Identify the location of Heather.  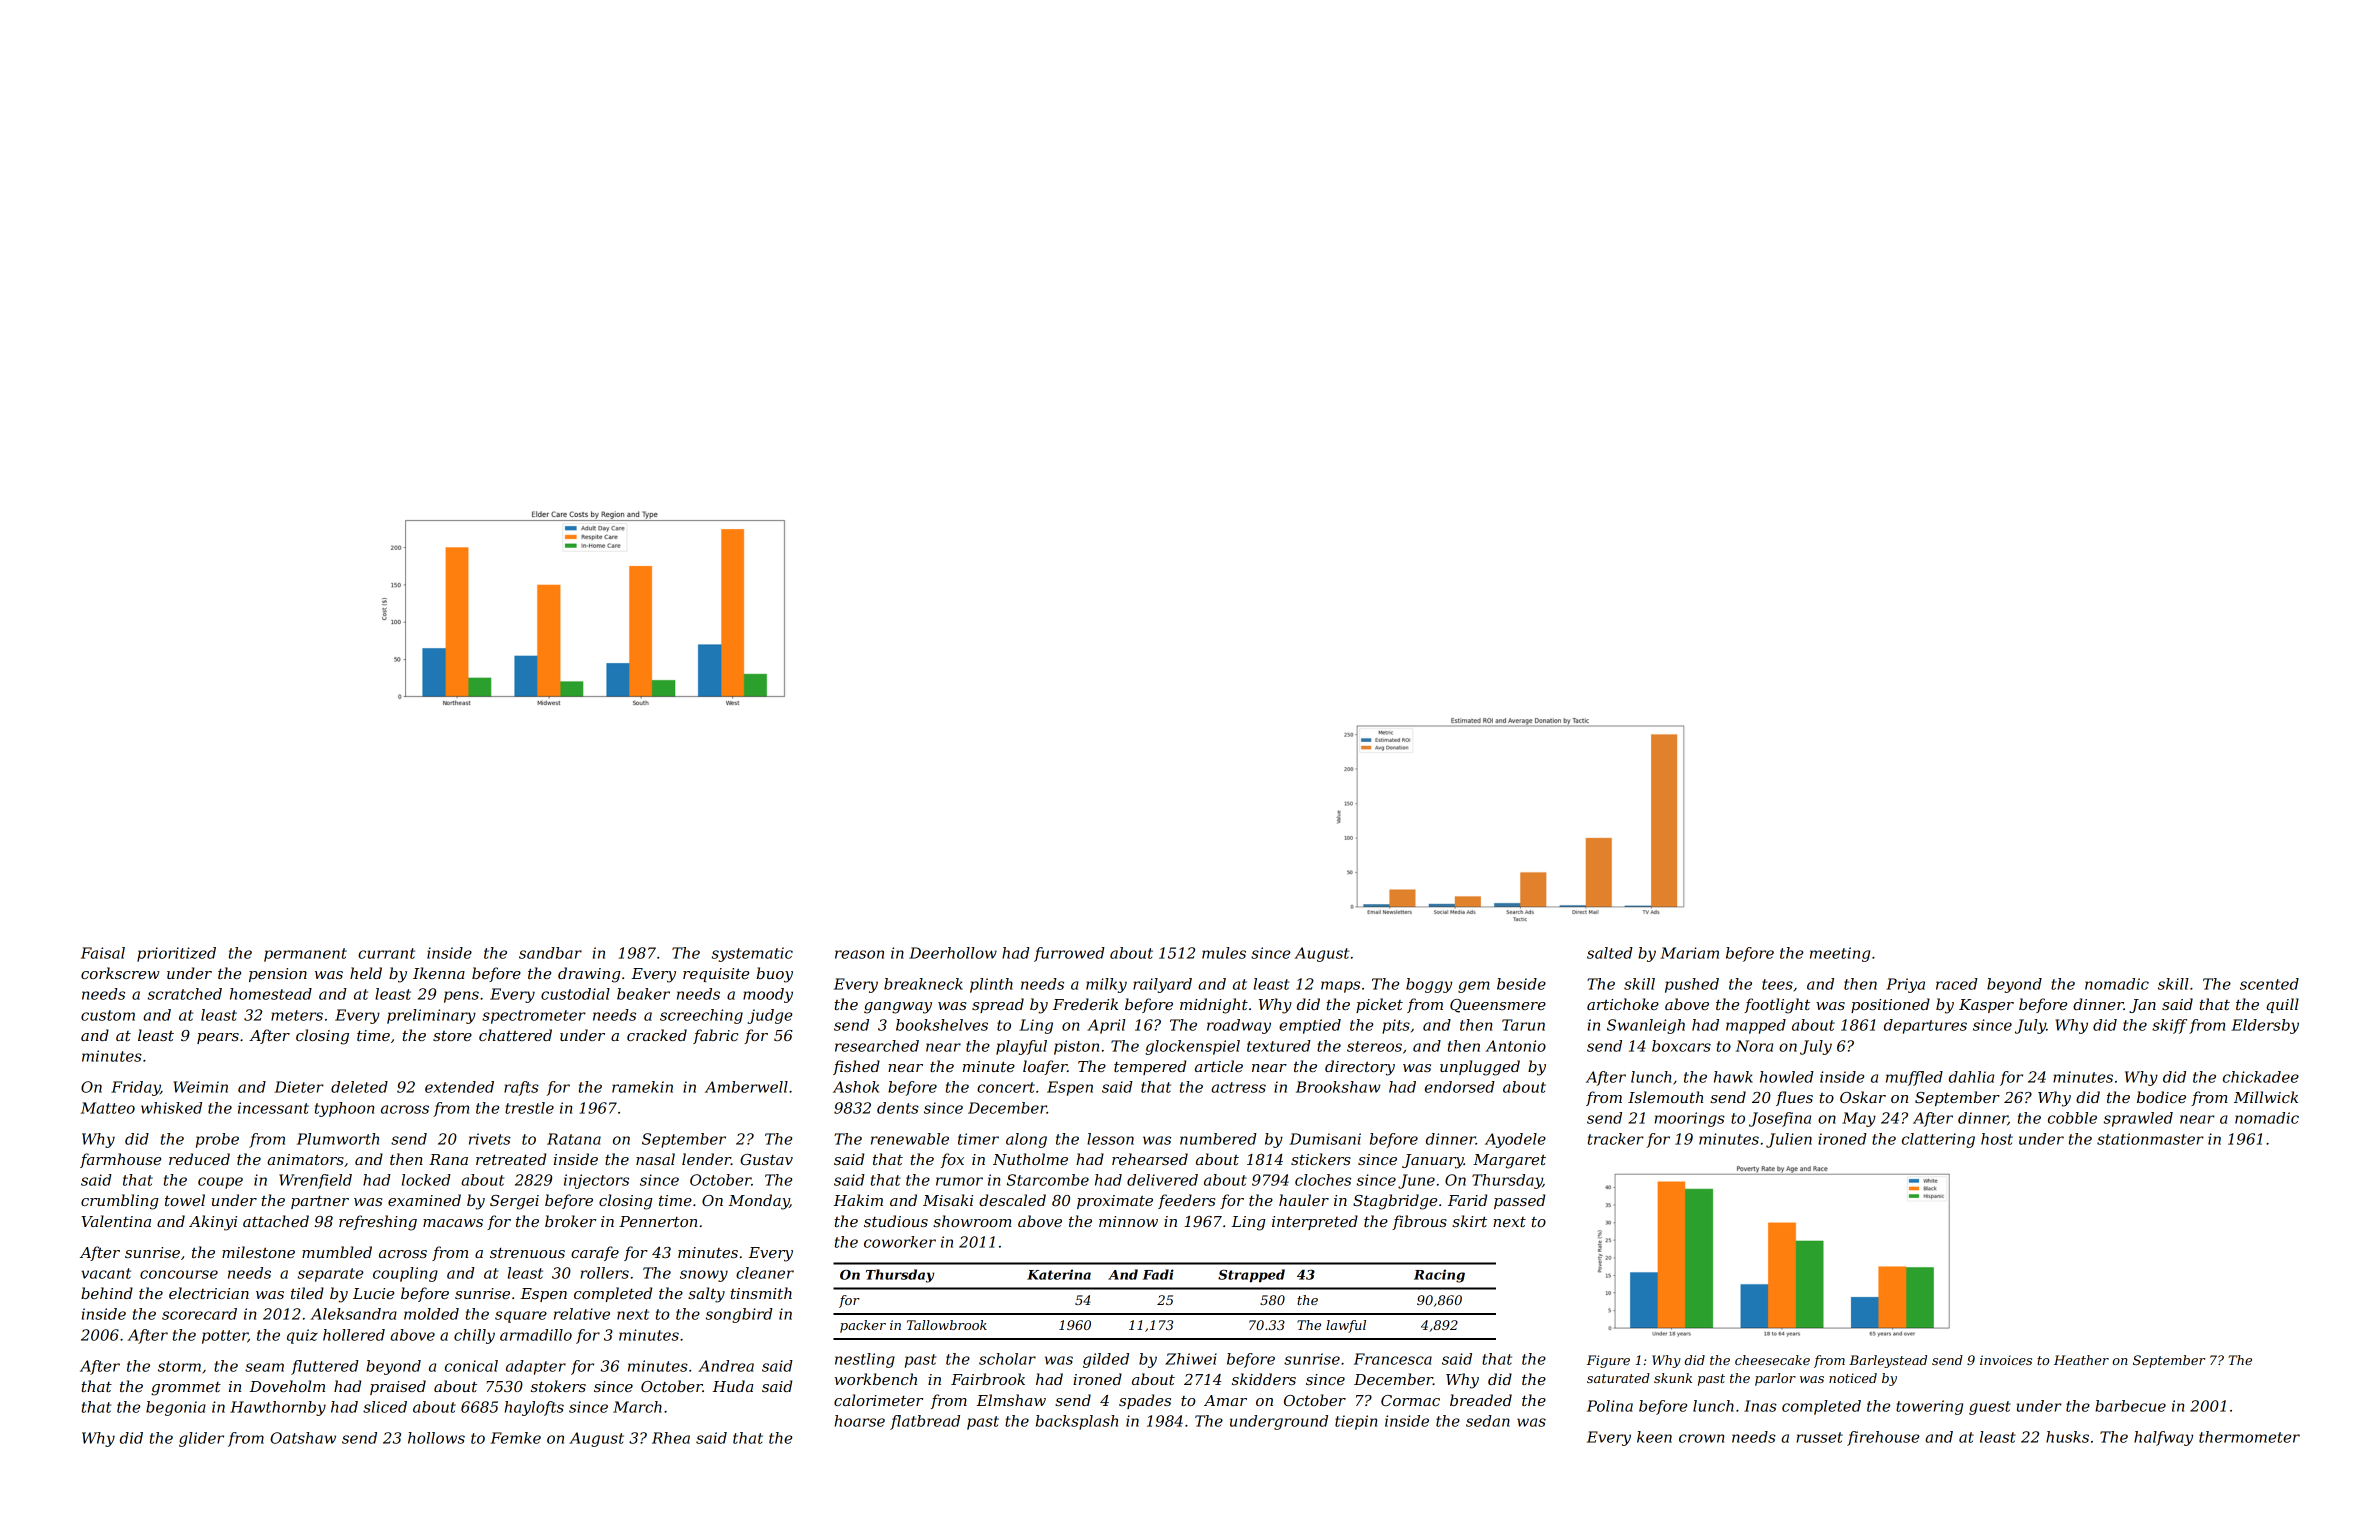
(2081, 1360).
